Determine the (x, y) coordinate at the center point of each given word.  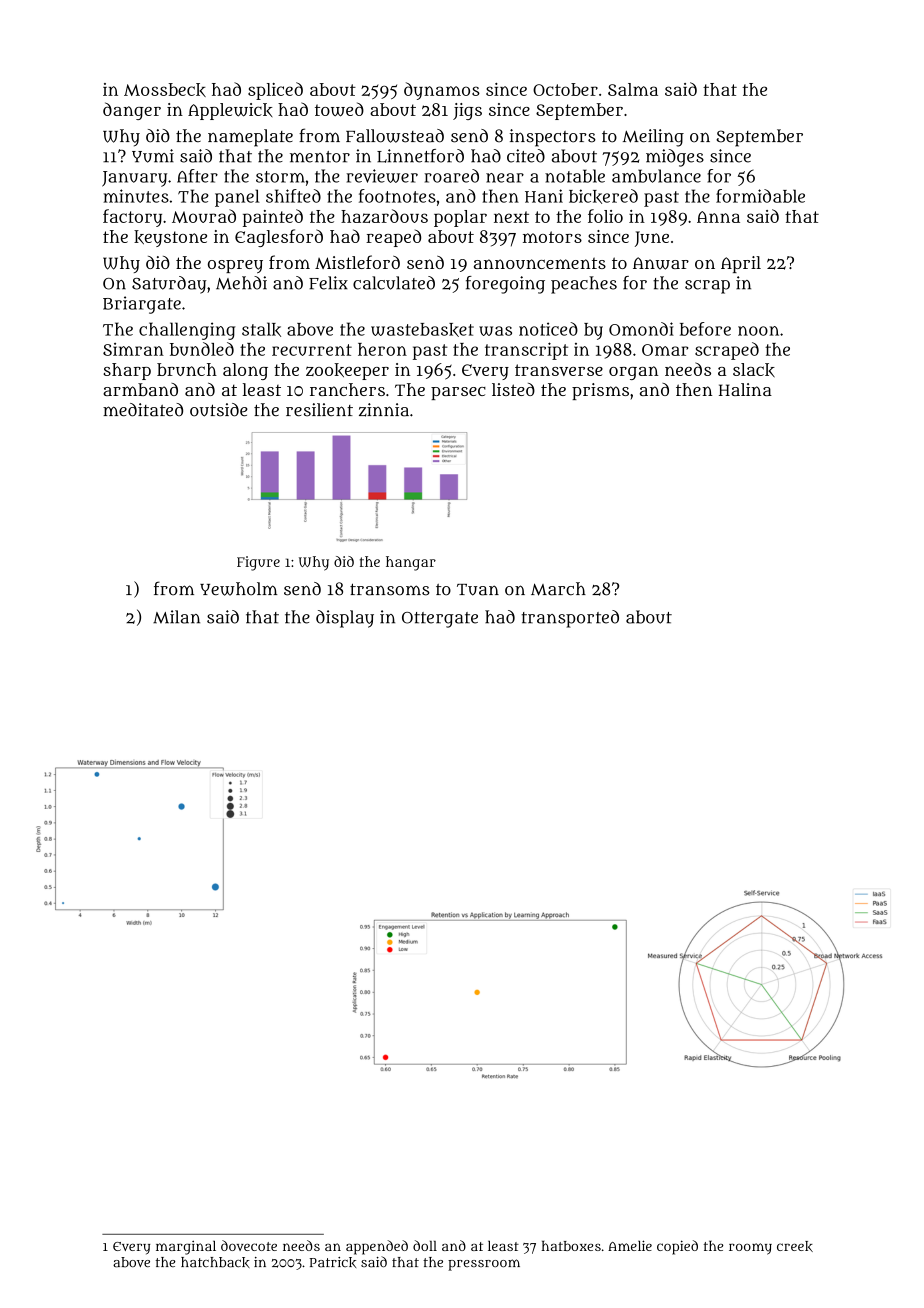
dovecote (249, 1245)
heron (382, 349)
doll (425, 1245)
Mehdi (241, 283)
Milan (176, 617)
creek (795, 1246)
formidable (760, 196)
